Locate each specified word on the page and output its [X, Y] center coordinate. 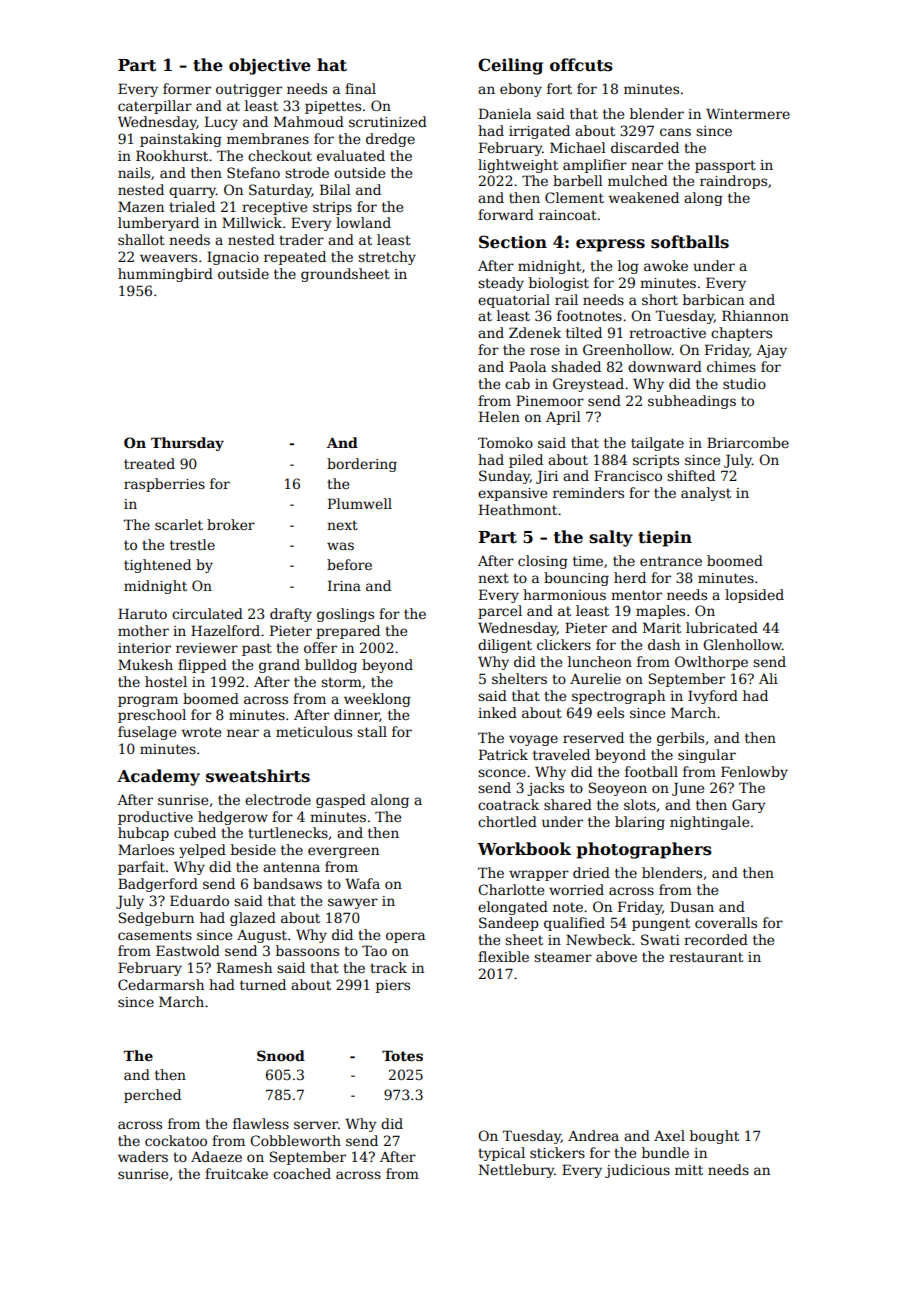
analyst [706, 494]
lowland [363, 222]
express [610, 245]
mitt [689, 1170]
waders [143, 1156]
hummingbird [165, 275]
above [616, 956]
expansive [512, 494]
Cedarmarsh [161, 984]
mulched [638, 180]
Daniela [505, 113]
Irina [344, 585]
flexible [503, 956]
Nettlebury [516, 1171]
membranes [268, 138]
